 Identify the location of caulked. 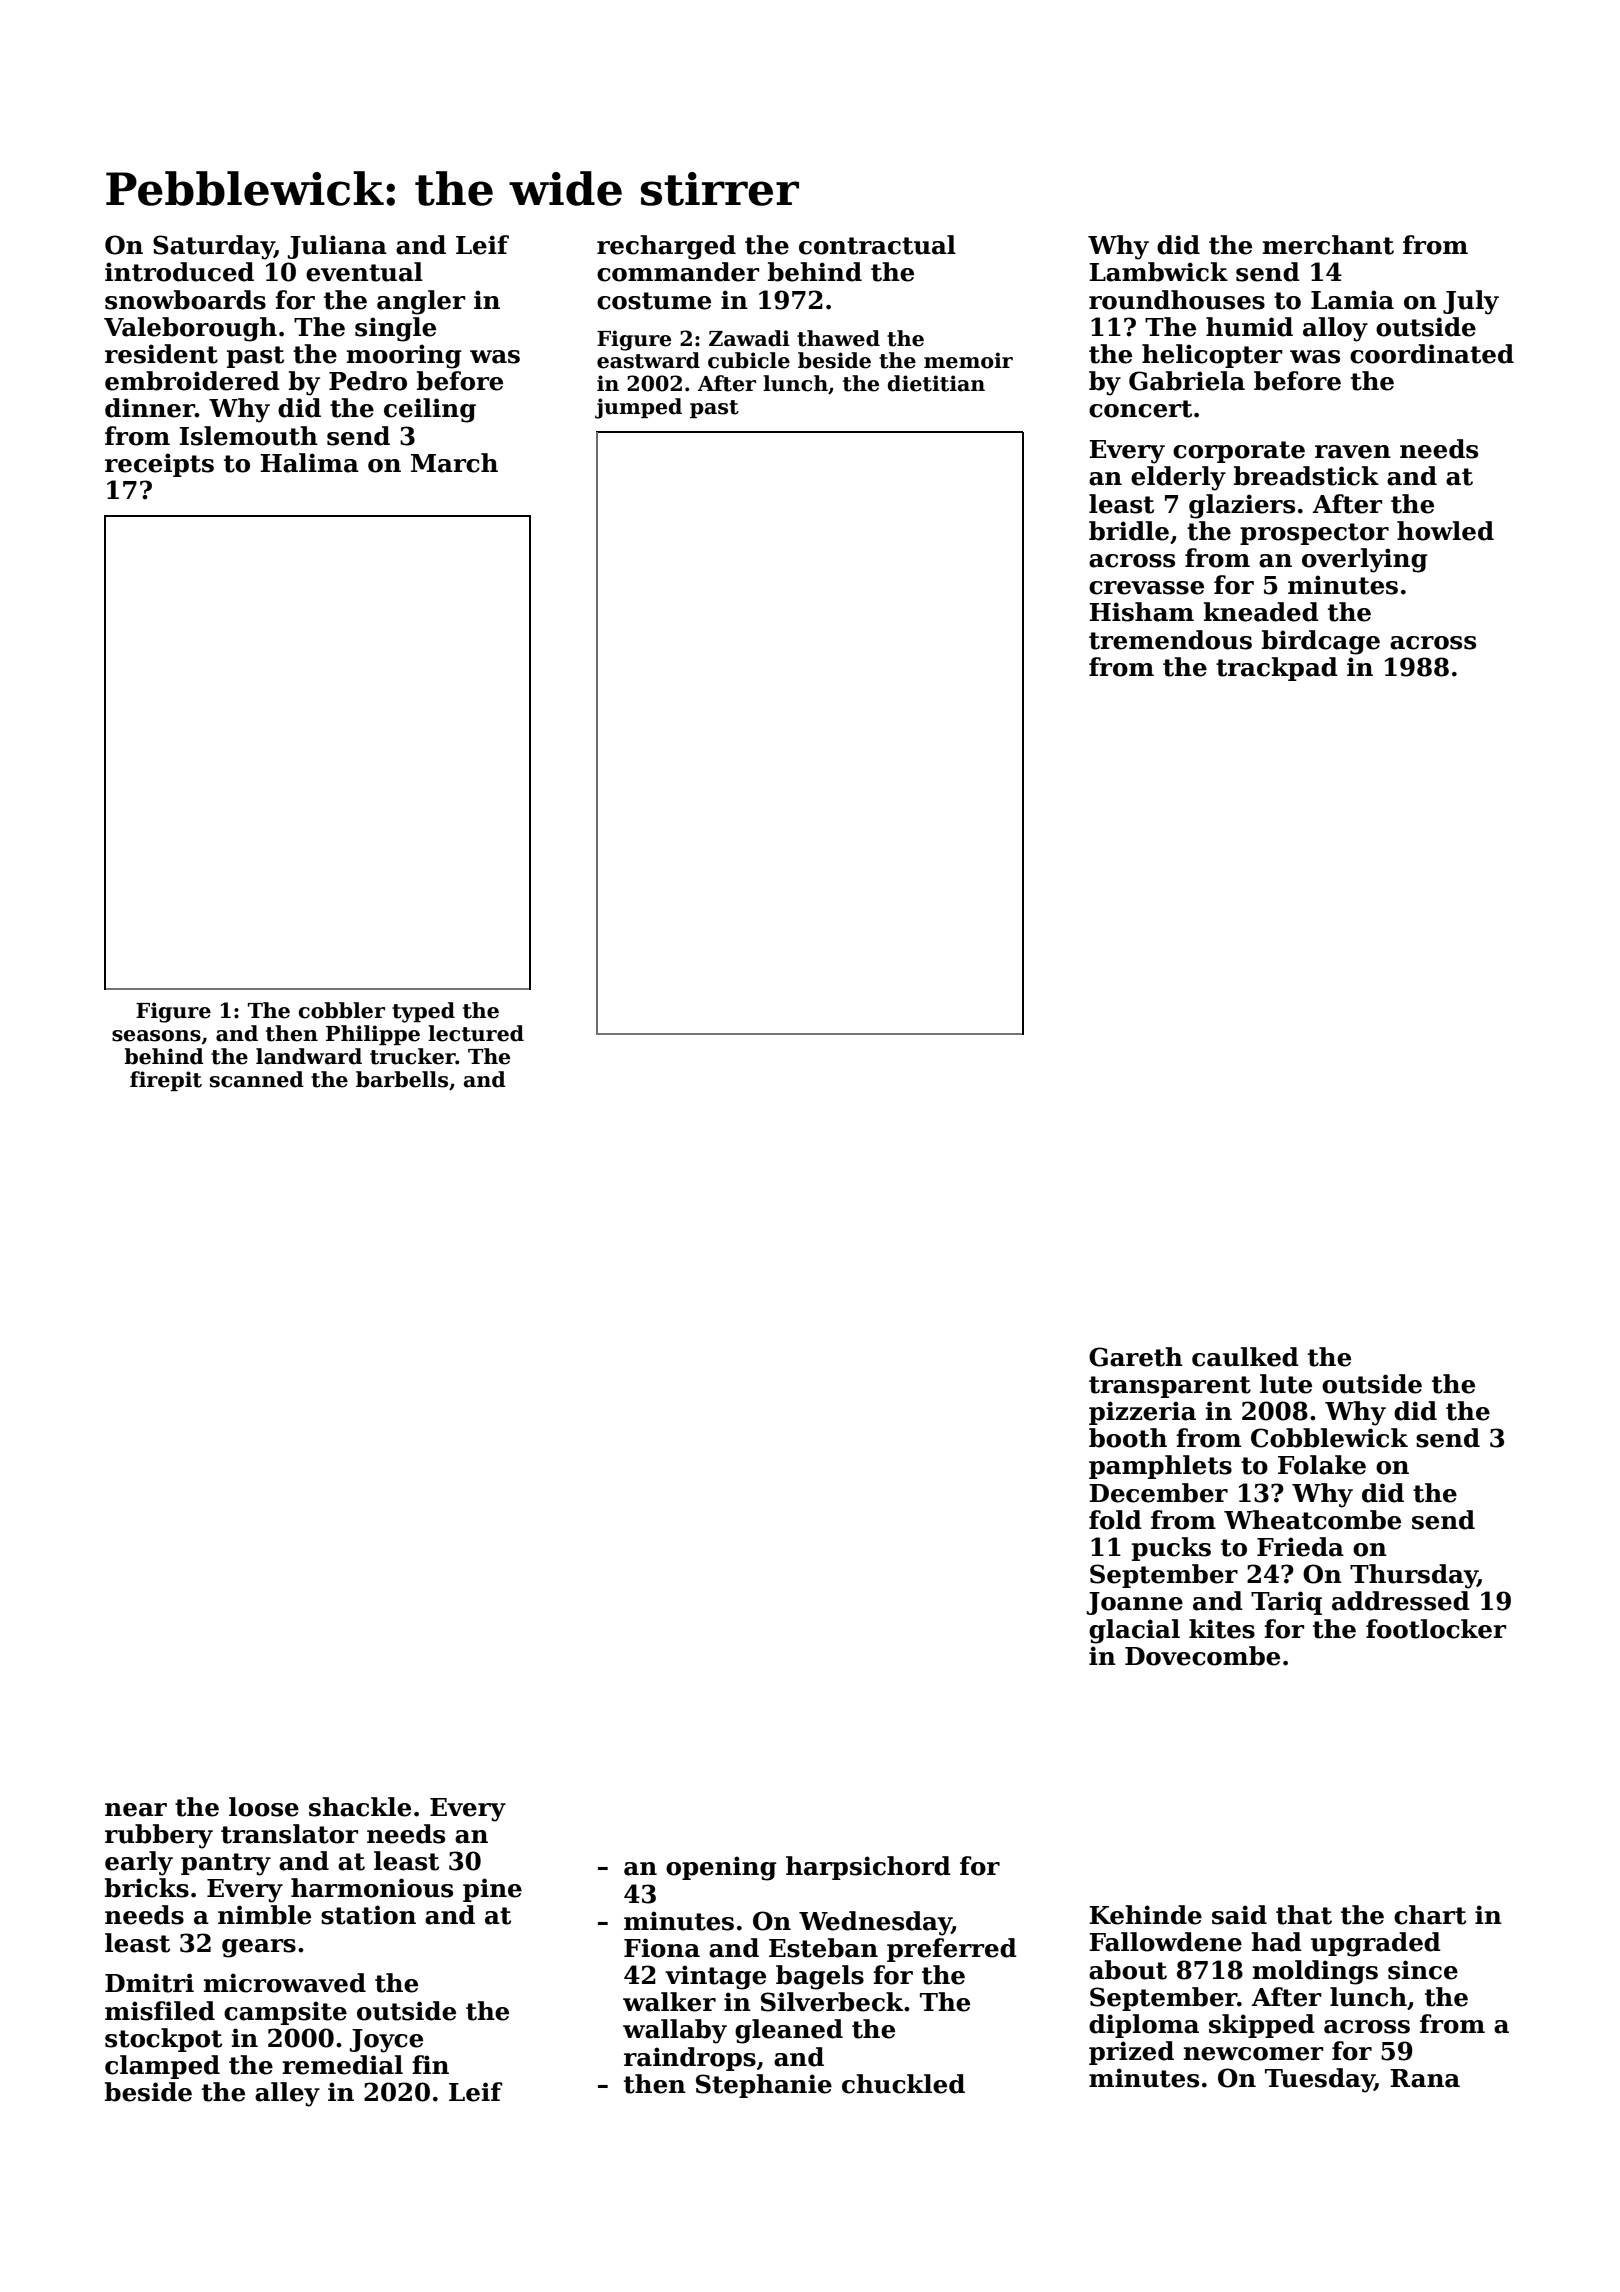
(1245, 1357).
